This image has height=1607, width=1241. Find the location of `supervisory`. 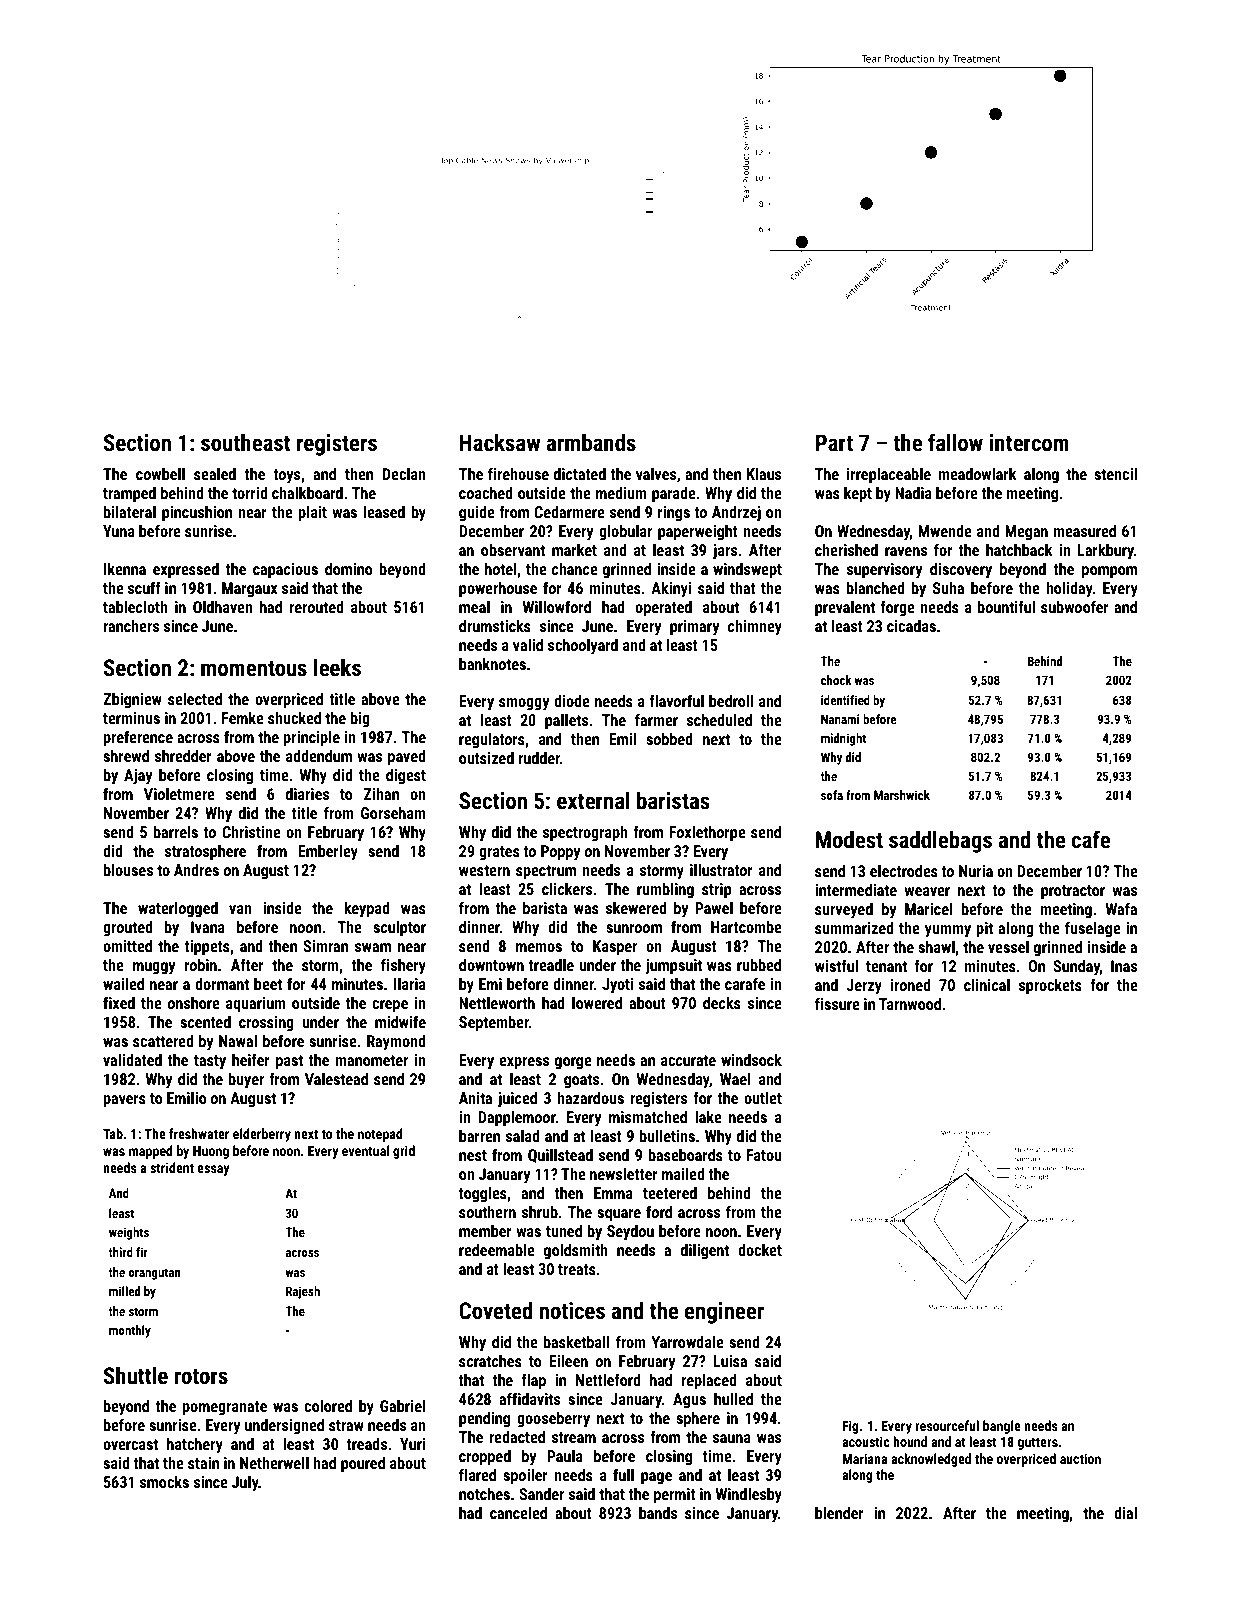

supervisory is located at coordinates (884, 571).
